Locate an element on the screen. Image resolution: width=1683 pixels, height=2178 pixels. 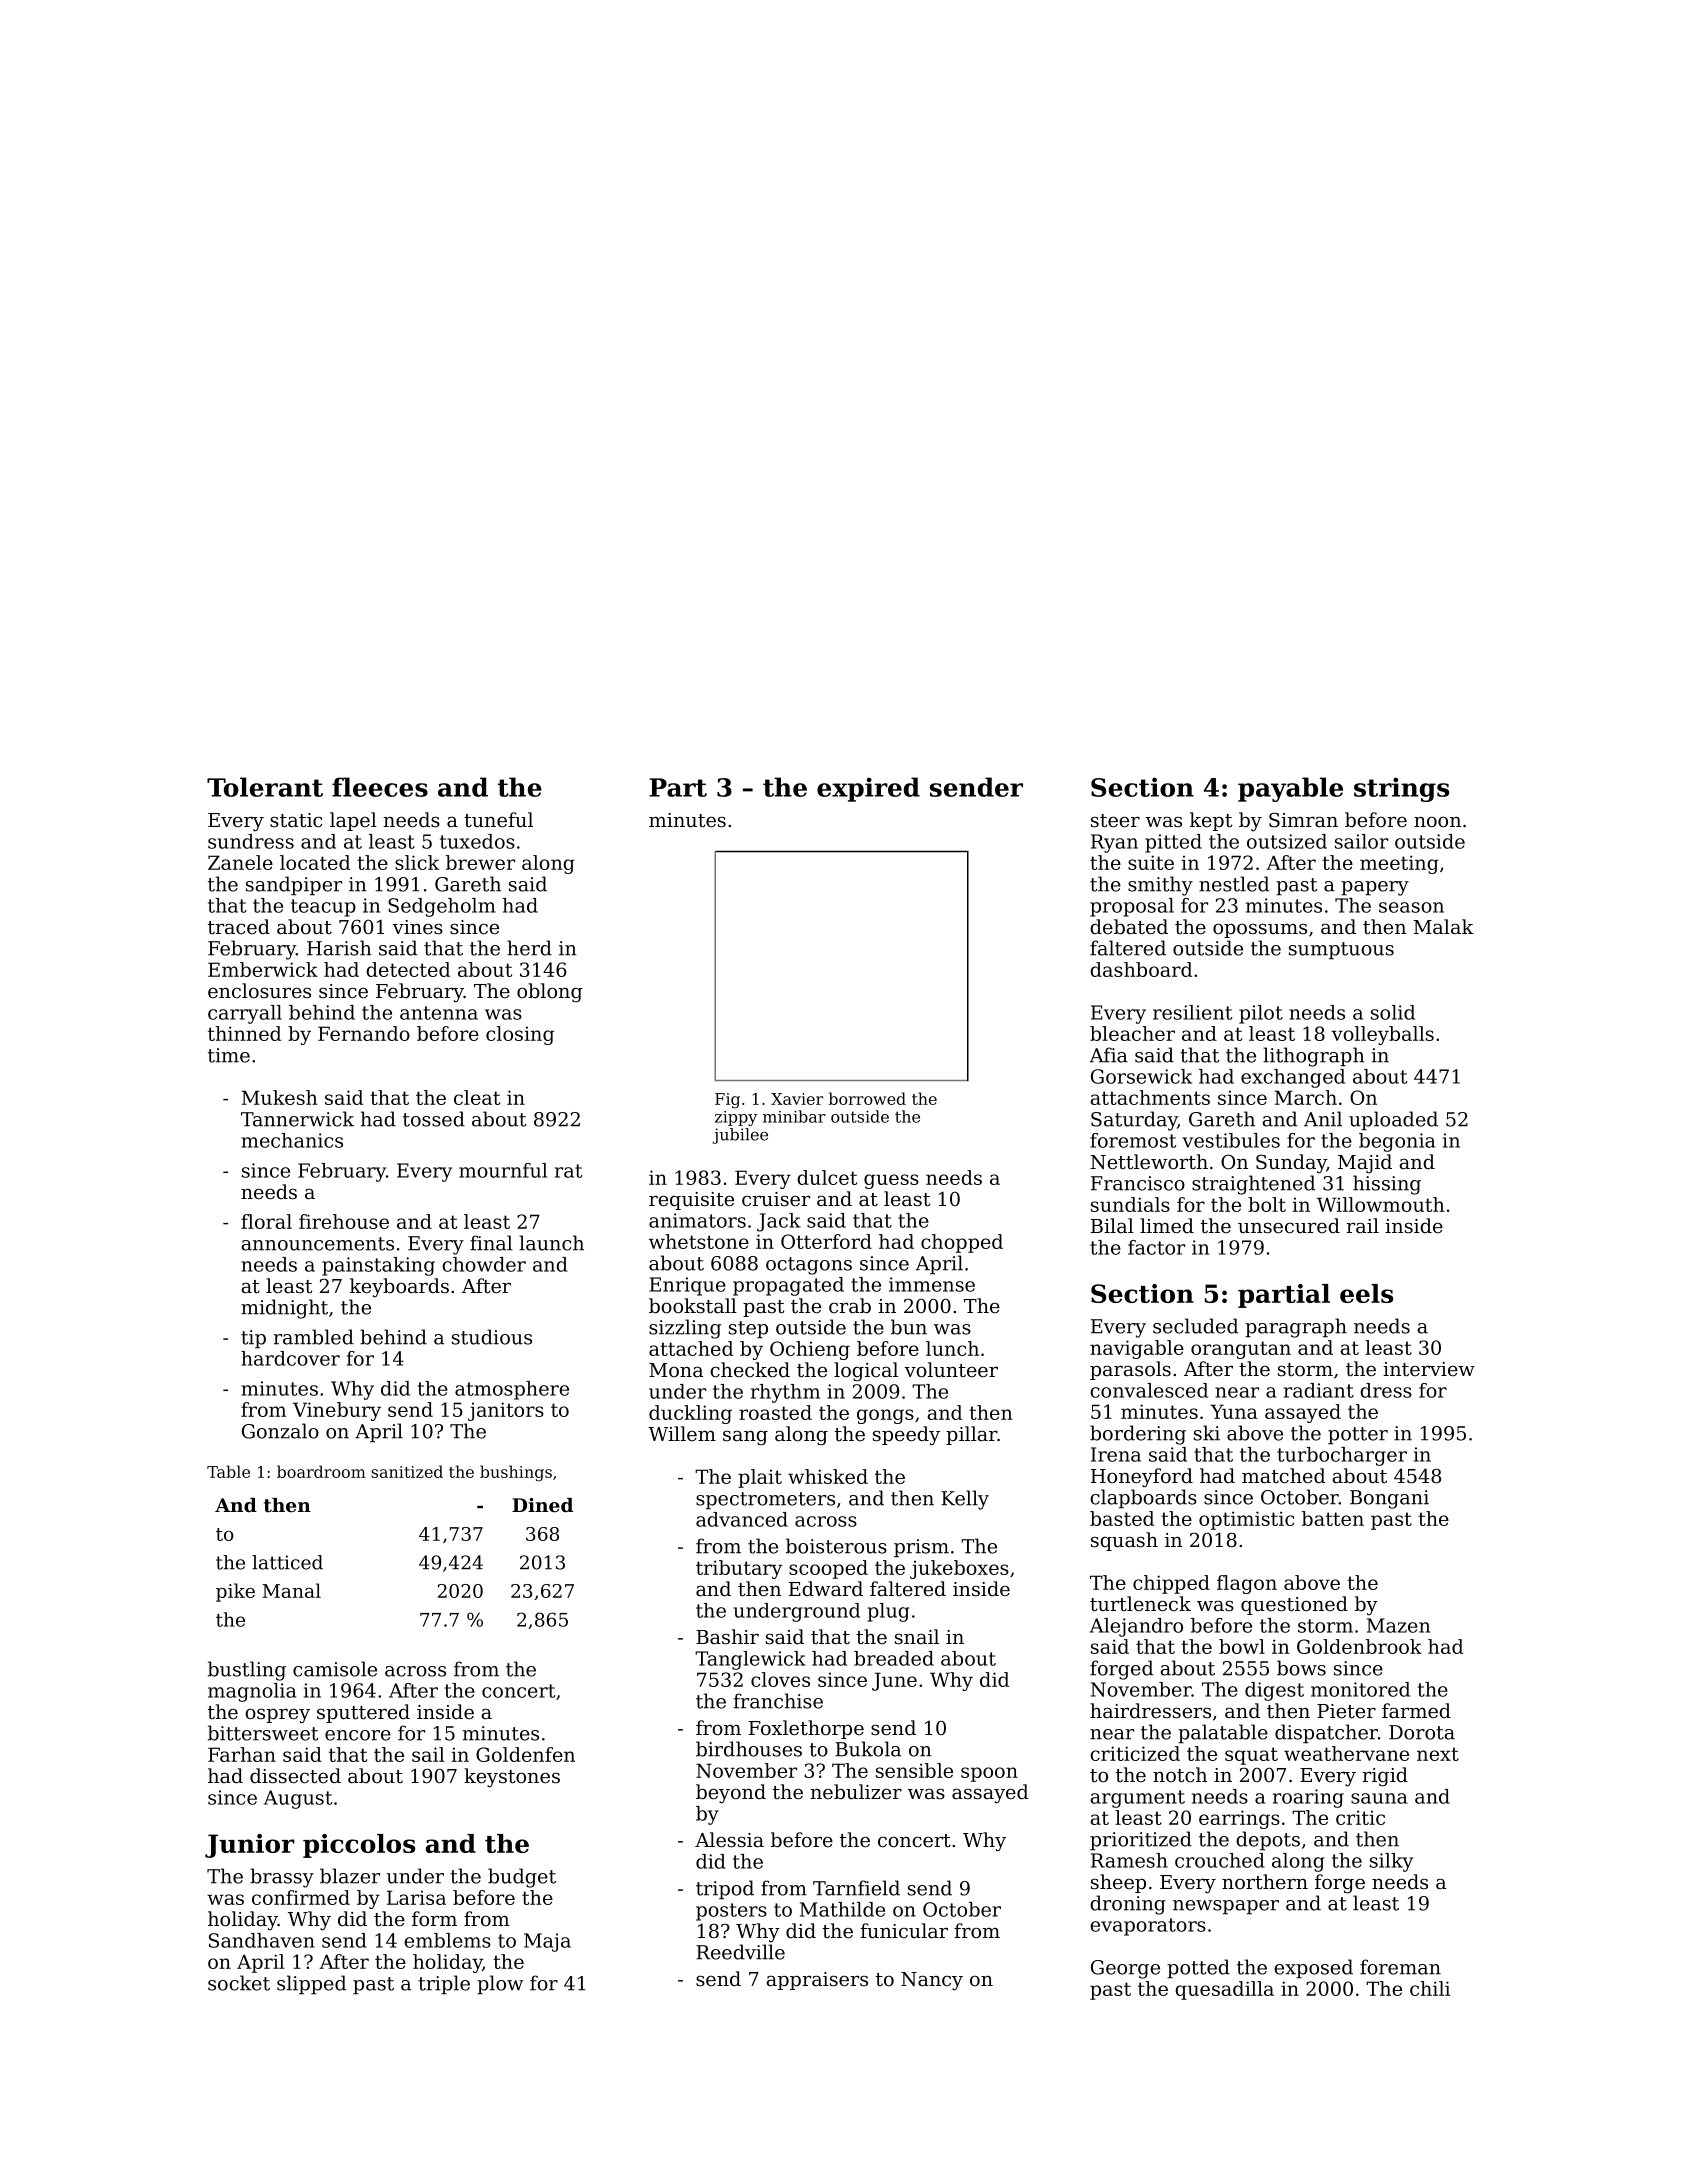
Gonzalo is located at coordinates (280, 1431).
